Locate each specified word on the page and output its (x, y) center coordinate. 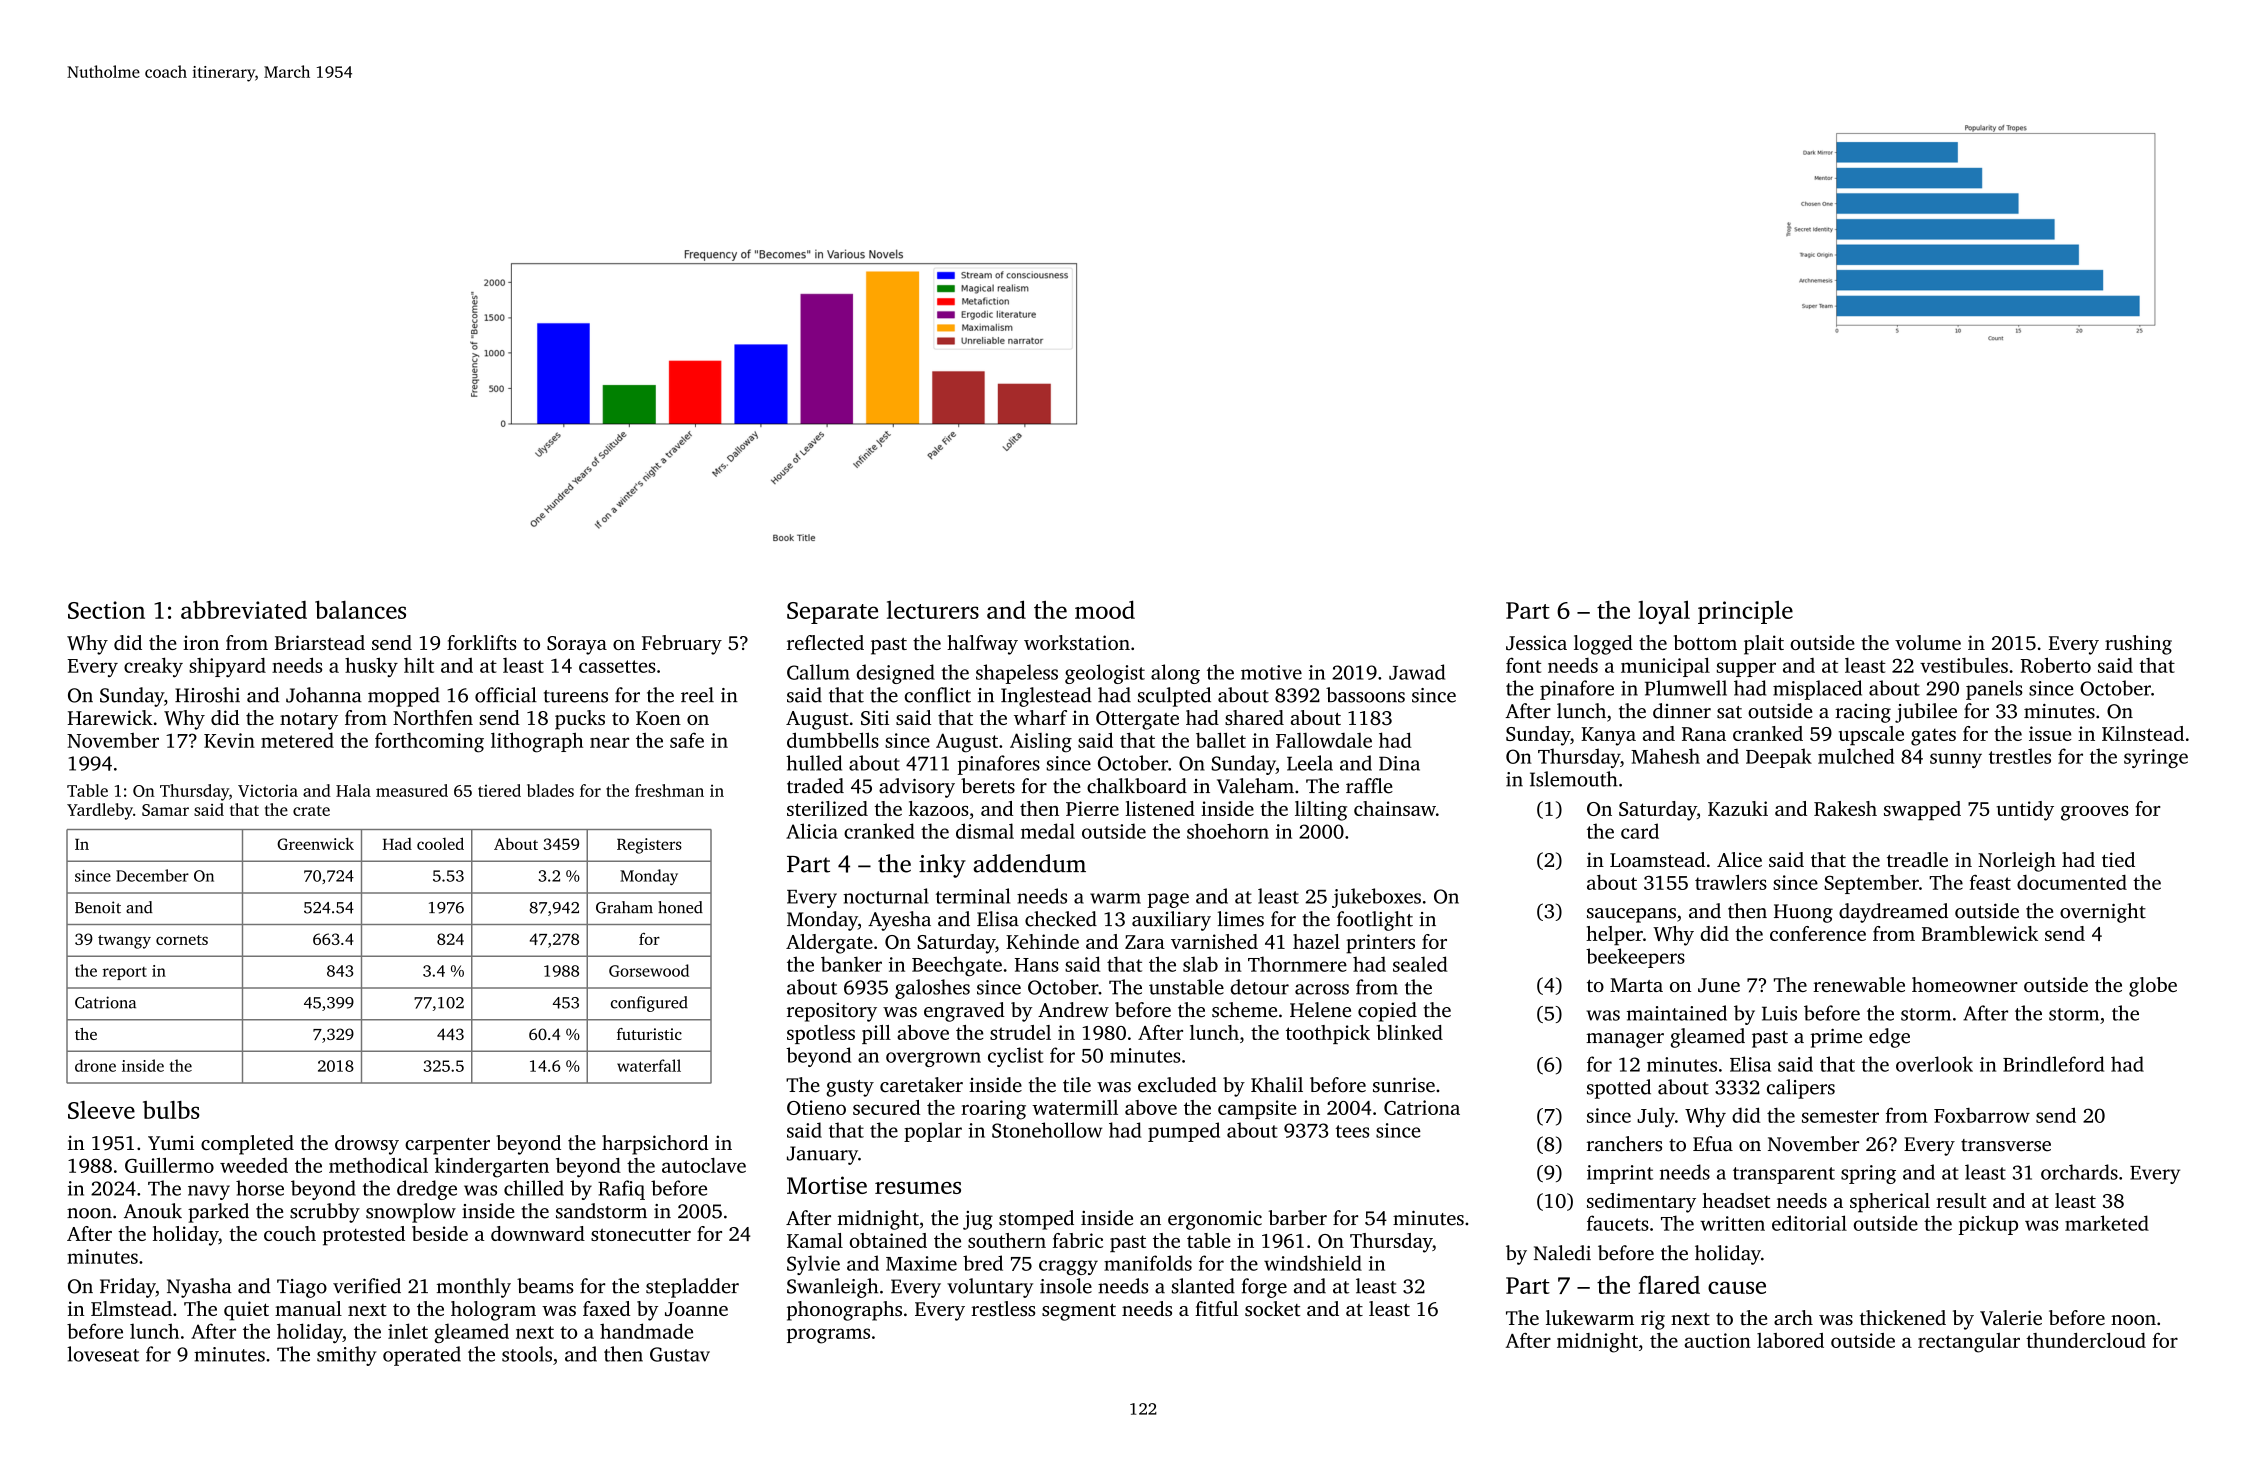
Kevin (229, 740)
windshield (1313, 1263)
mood (1105, 609)
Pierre (1092, 808)
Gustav (680, 1354)
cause (1737, 1287)
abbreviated (244, 609)
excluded (1177, 1085)
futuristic (649, 1034)
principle (1745, 612)
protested (364, 1236)
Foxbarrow (1982, 1115)
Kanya (1608, 736)
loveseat (103, 1354)
